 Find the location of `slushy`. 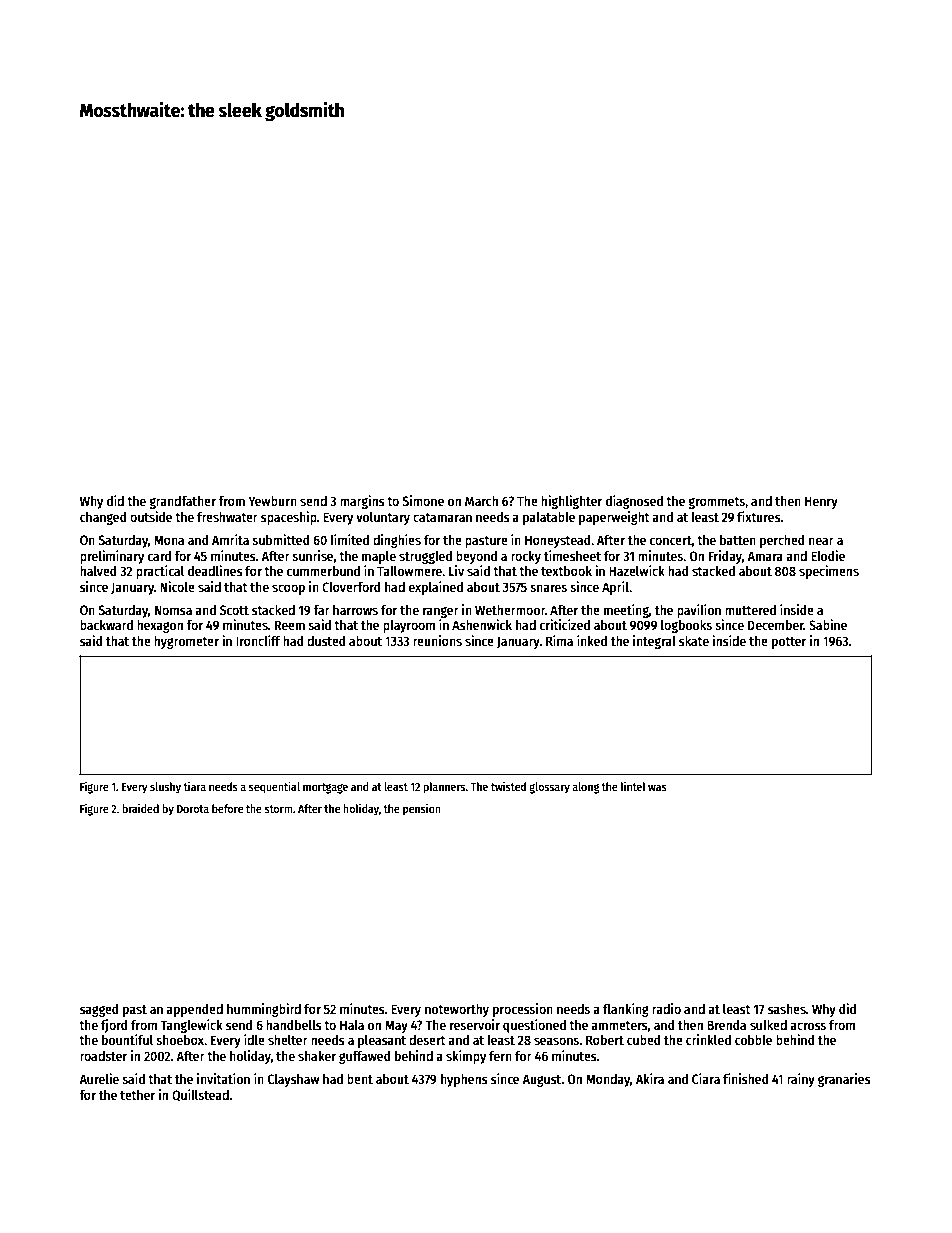

slushy is located at coordinates (165, 788).
